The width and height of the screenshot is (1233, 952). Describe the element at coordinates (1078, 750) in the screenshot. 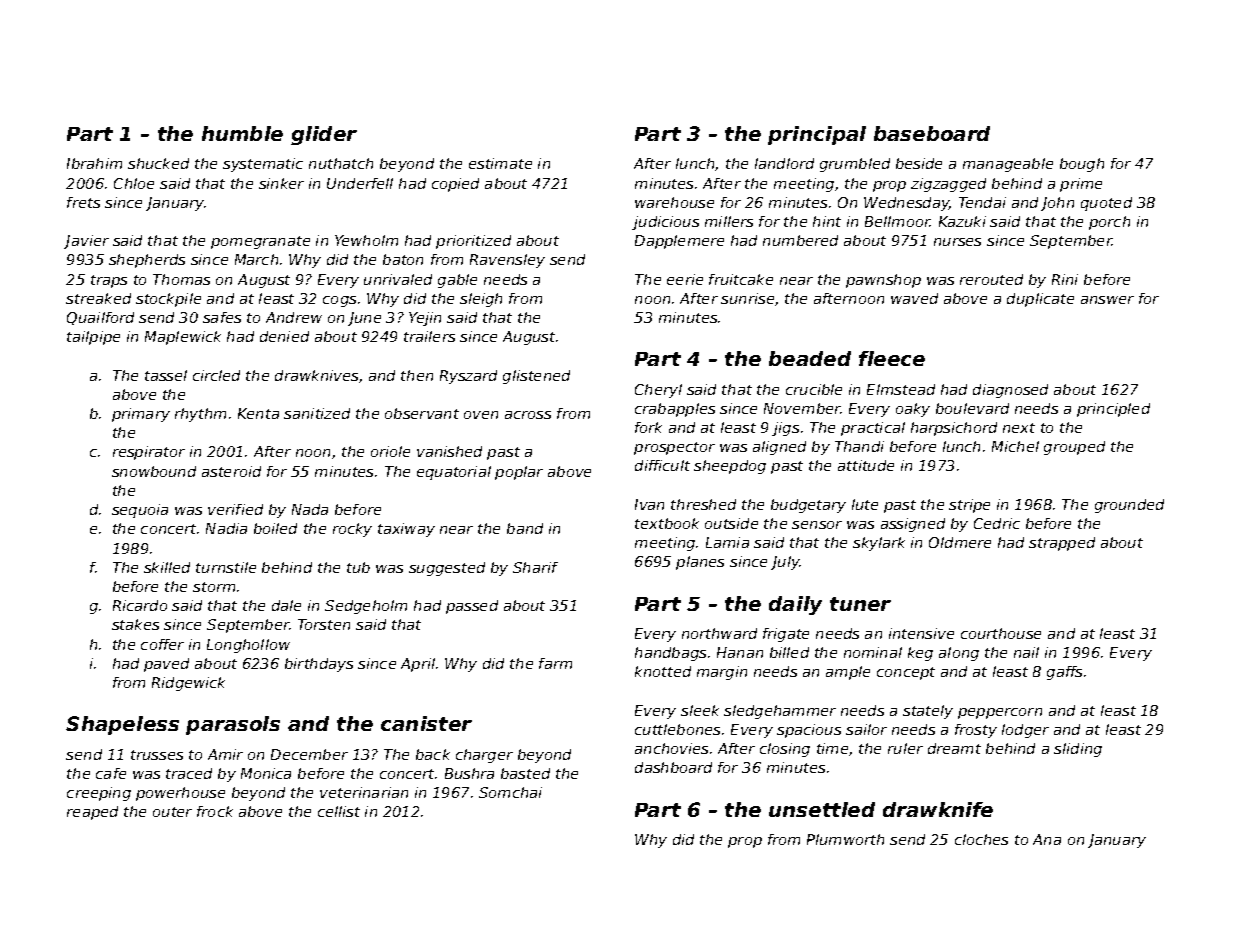

I see `sliding` at that location.
